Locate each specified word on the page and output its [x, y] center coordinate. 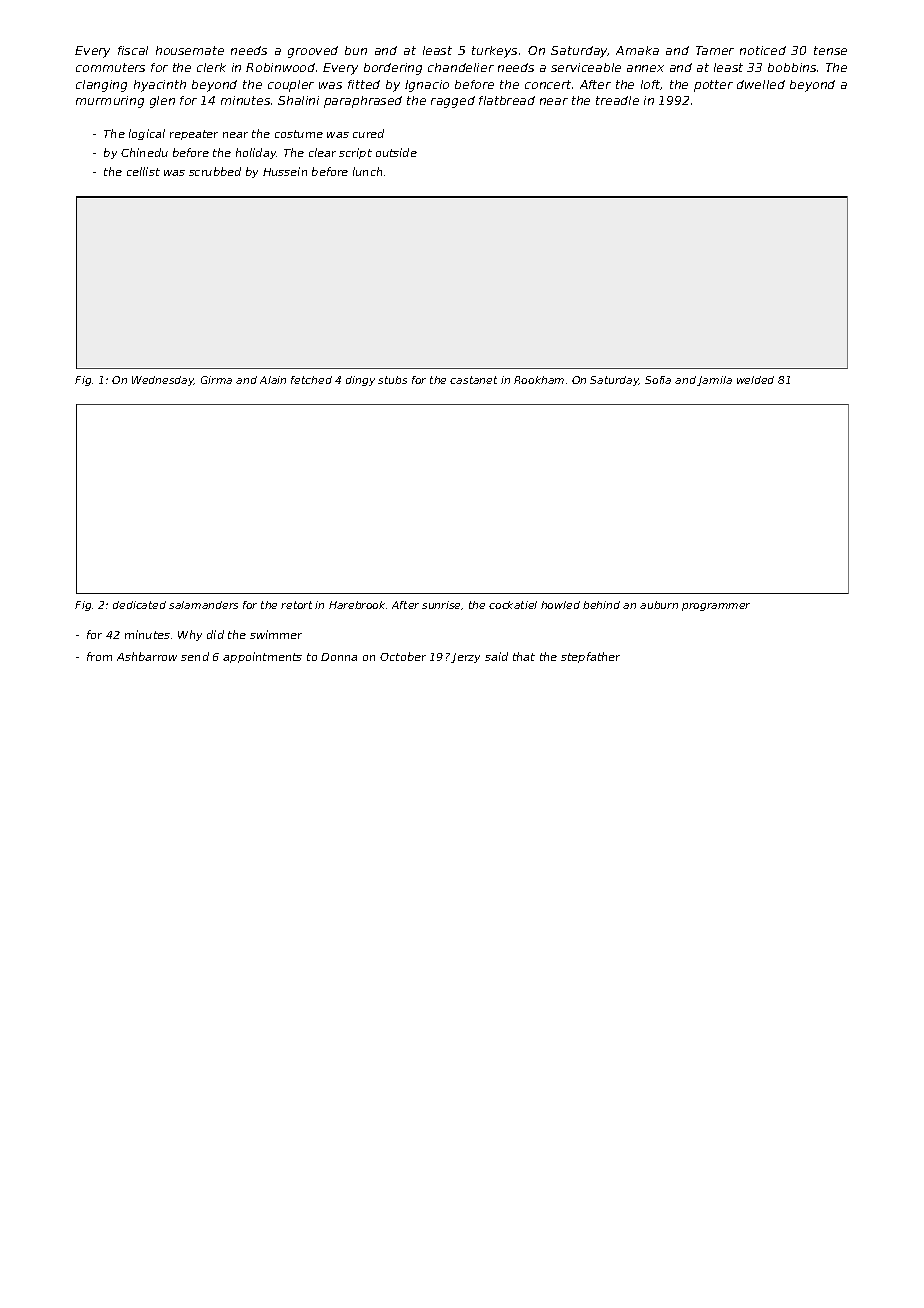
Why [190, 635]
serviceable [586, 67]
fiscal [133, 50]
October [403, 656]
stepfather [590, 657]
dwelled [761, 84]
